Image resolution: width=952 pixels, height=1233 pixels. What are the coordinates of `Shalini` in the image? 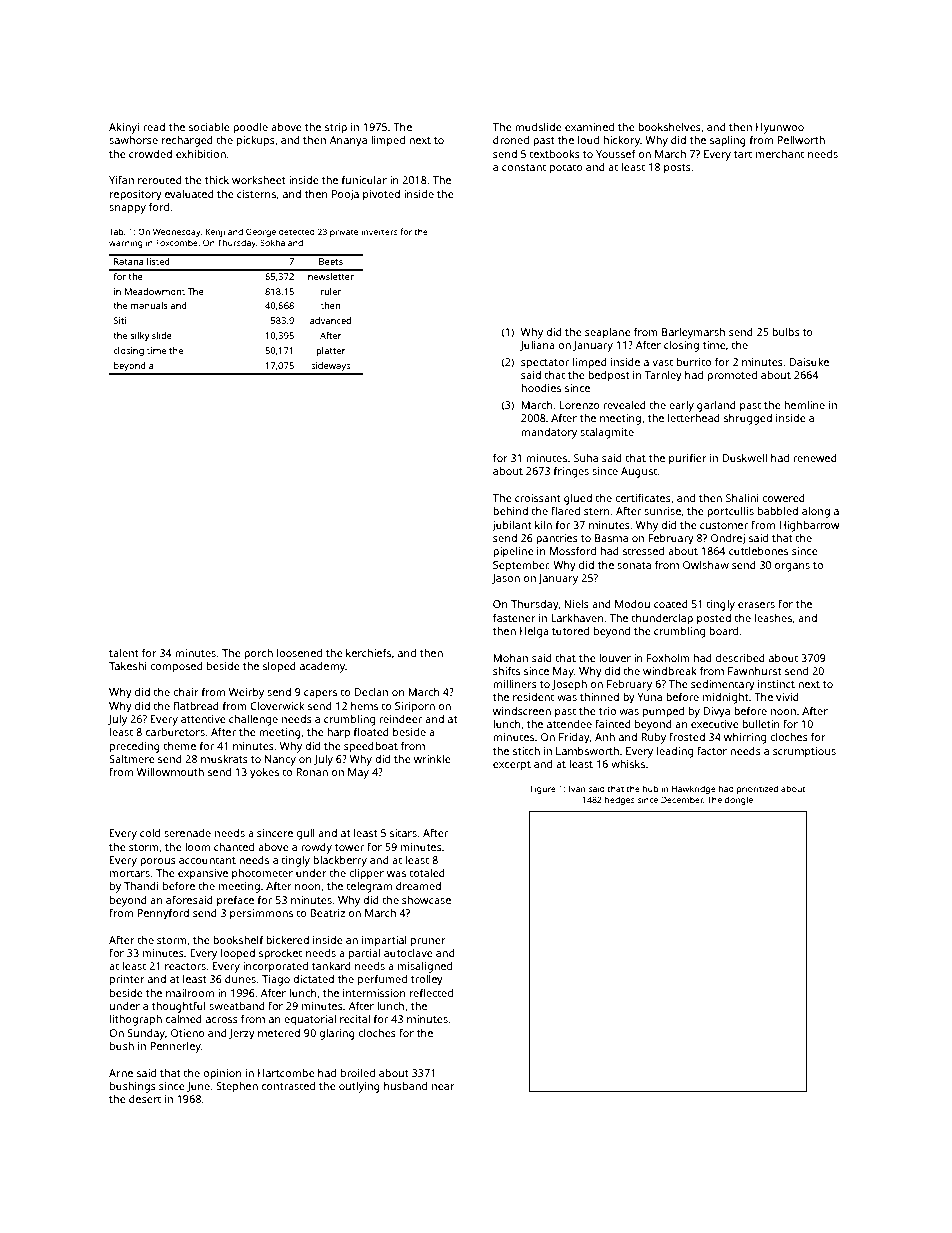 It's located at (742, 498).
